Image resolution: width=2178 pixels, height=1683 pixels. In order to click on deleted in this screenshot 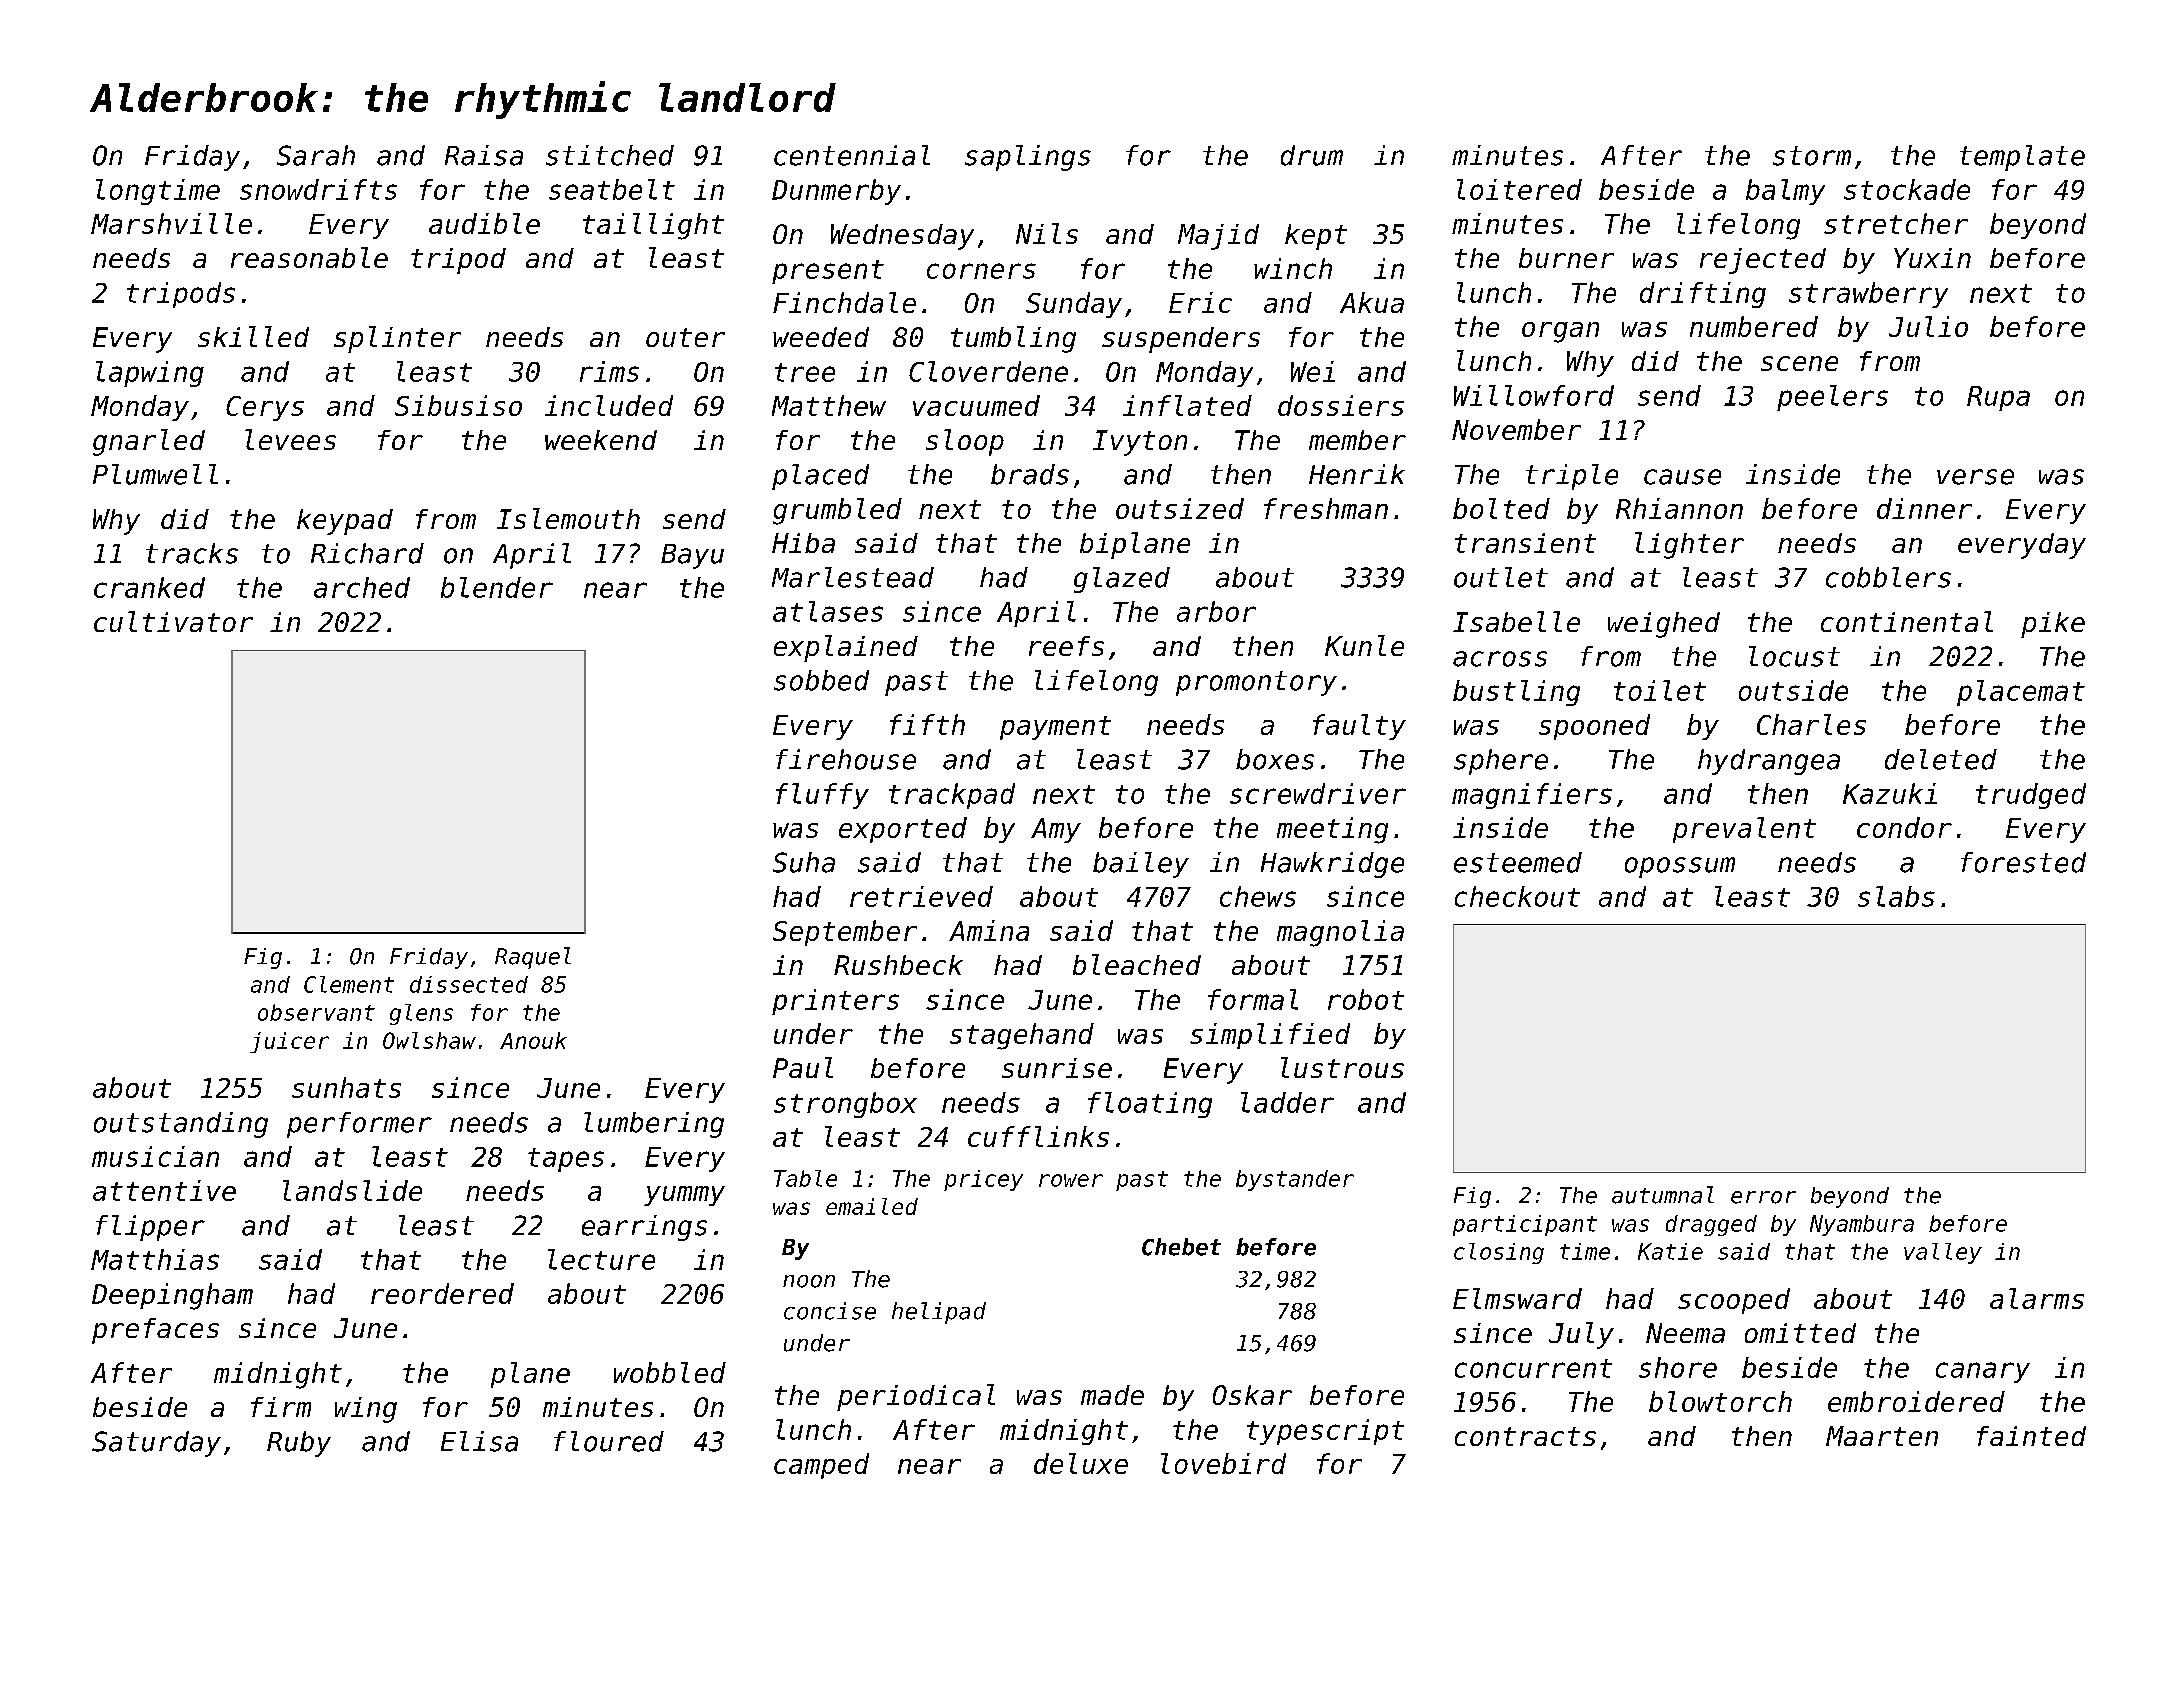, I will do `click(1941, 759)`.
